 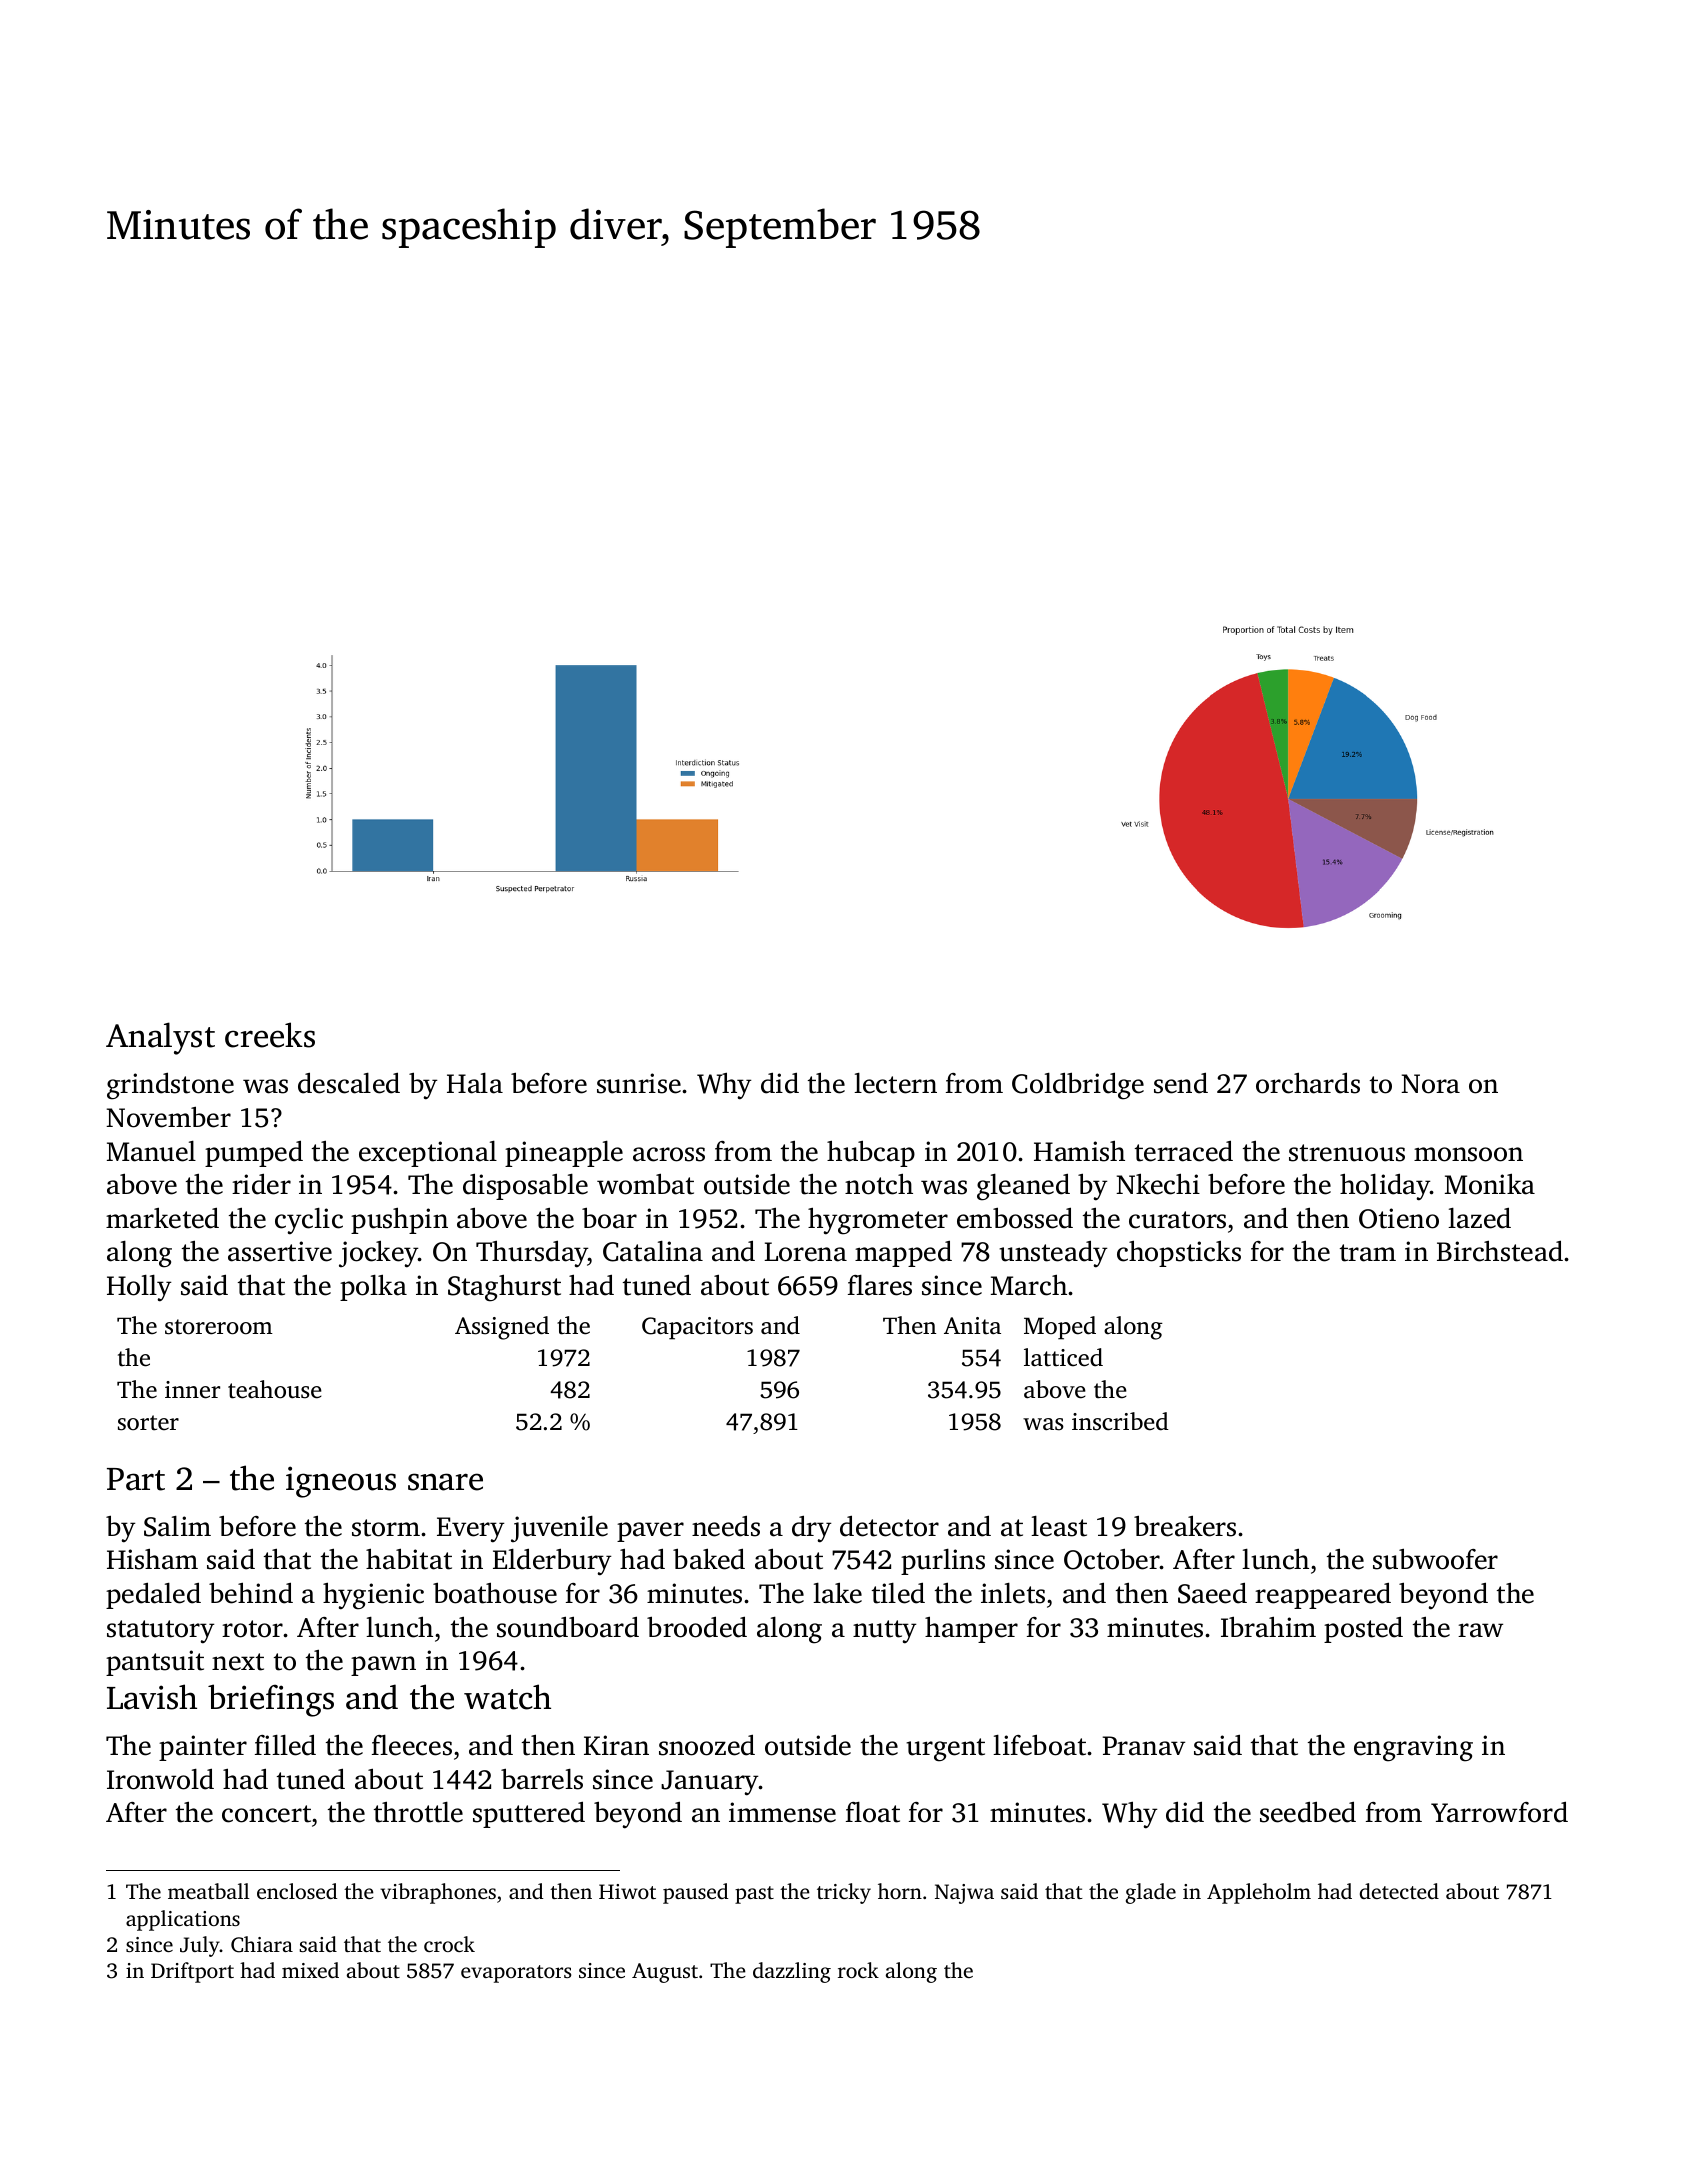 I want to click on hygienic, so click(x=373, y=1596).
